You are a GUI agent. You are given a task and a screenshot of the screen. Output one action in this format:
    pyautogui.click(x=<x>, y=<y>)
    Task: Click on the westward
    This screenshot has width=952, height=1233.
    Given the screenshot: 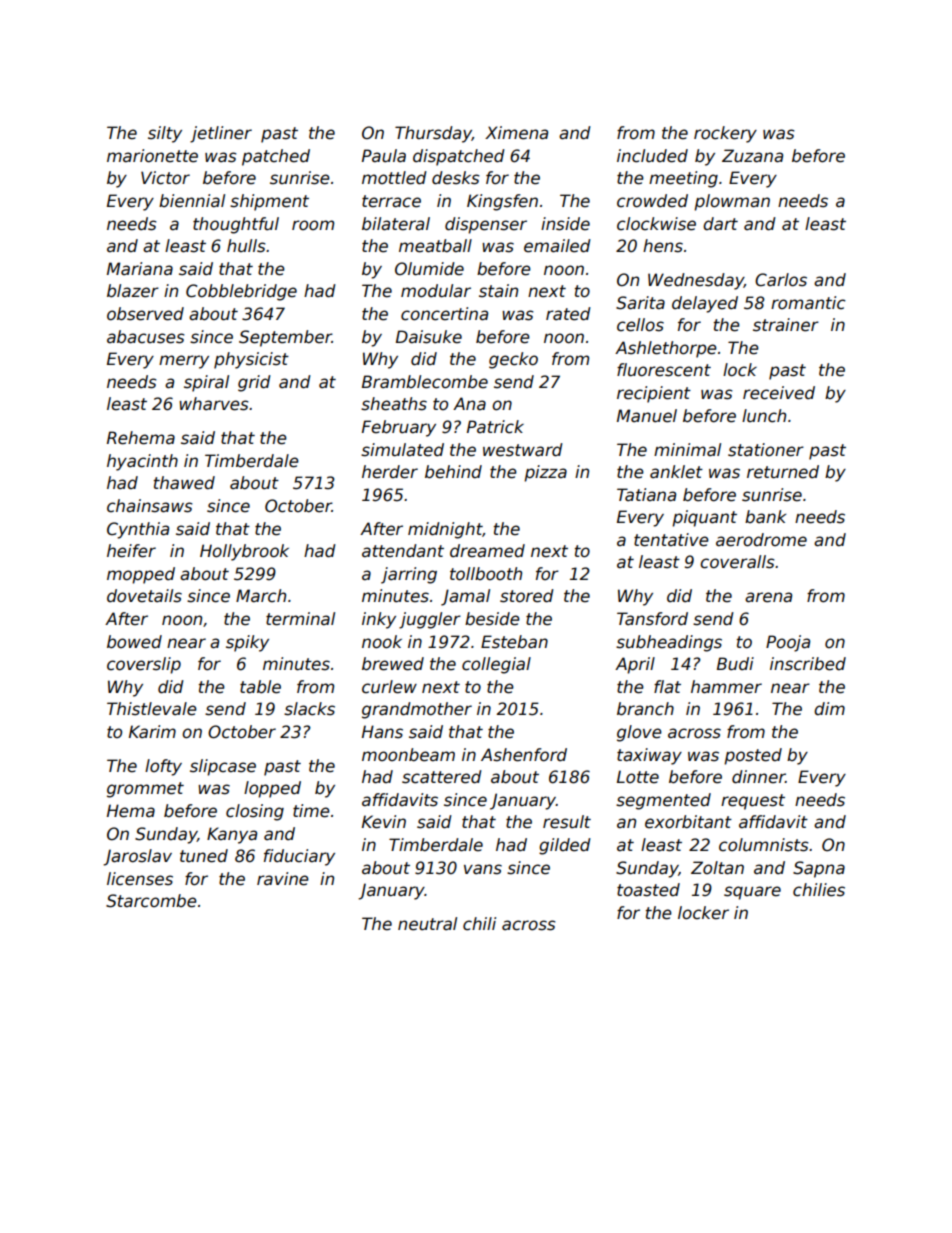 What is the action you would take?
    pyautogui.click(x=523, y=450)
